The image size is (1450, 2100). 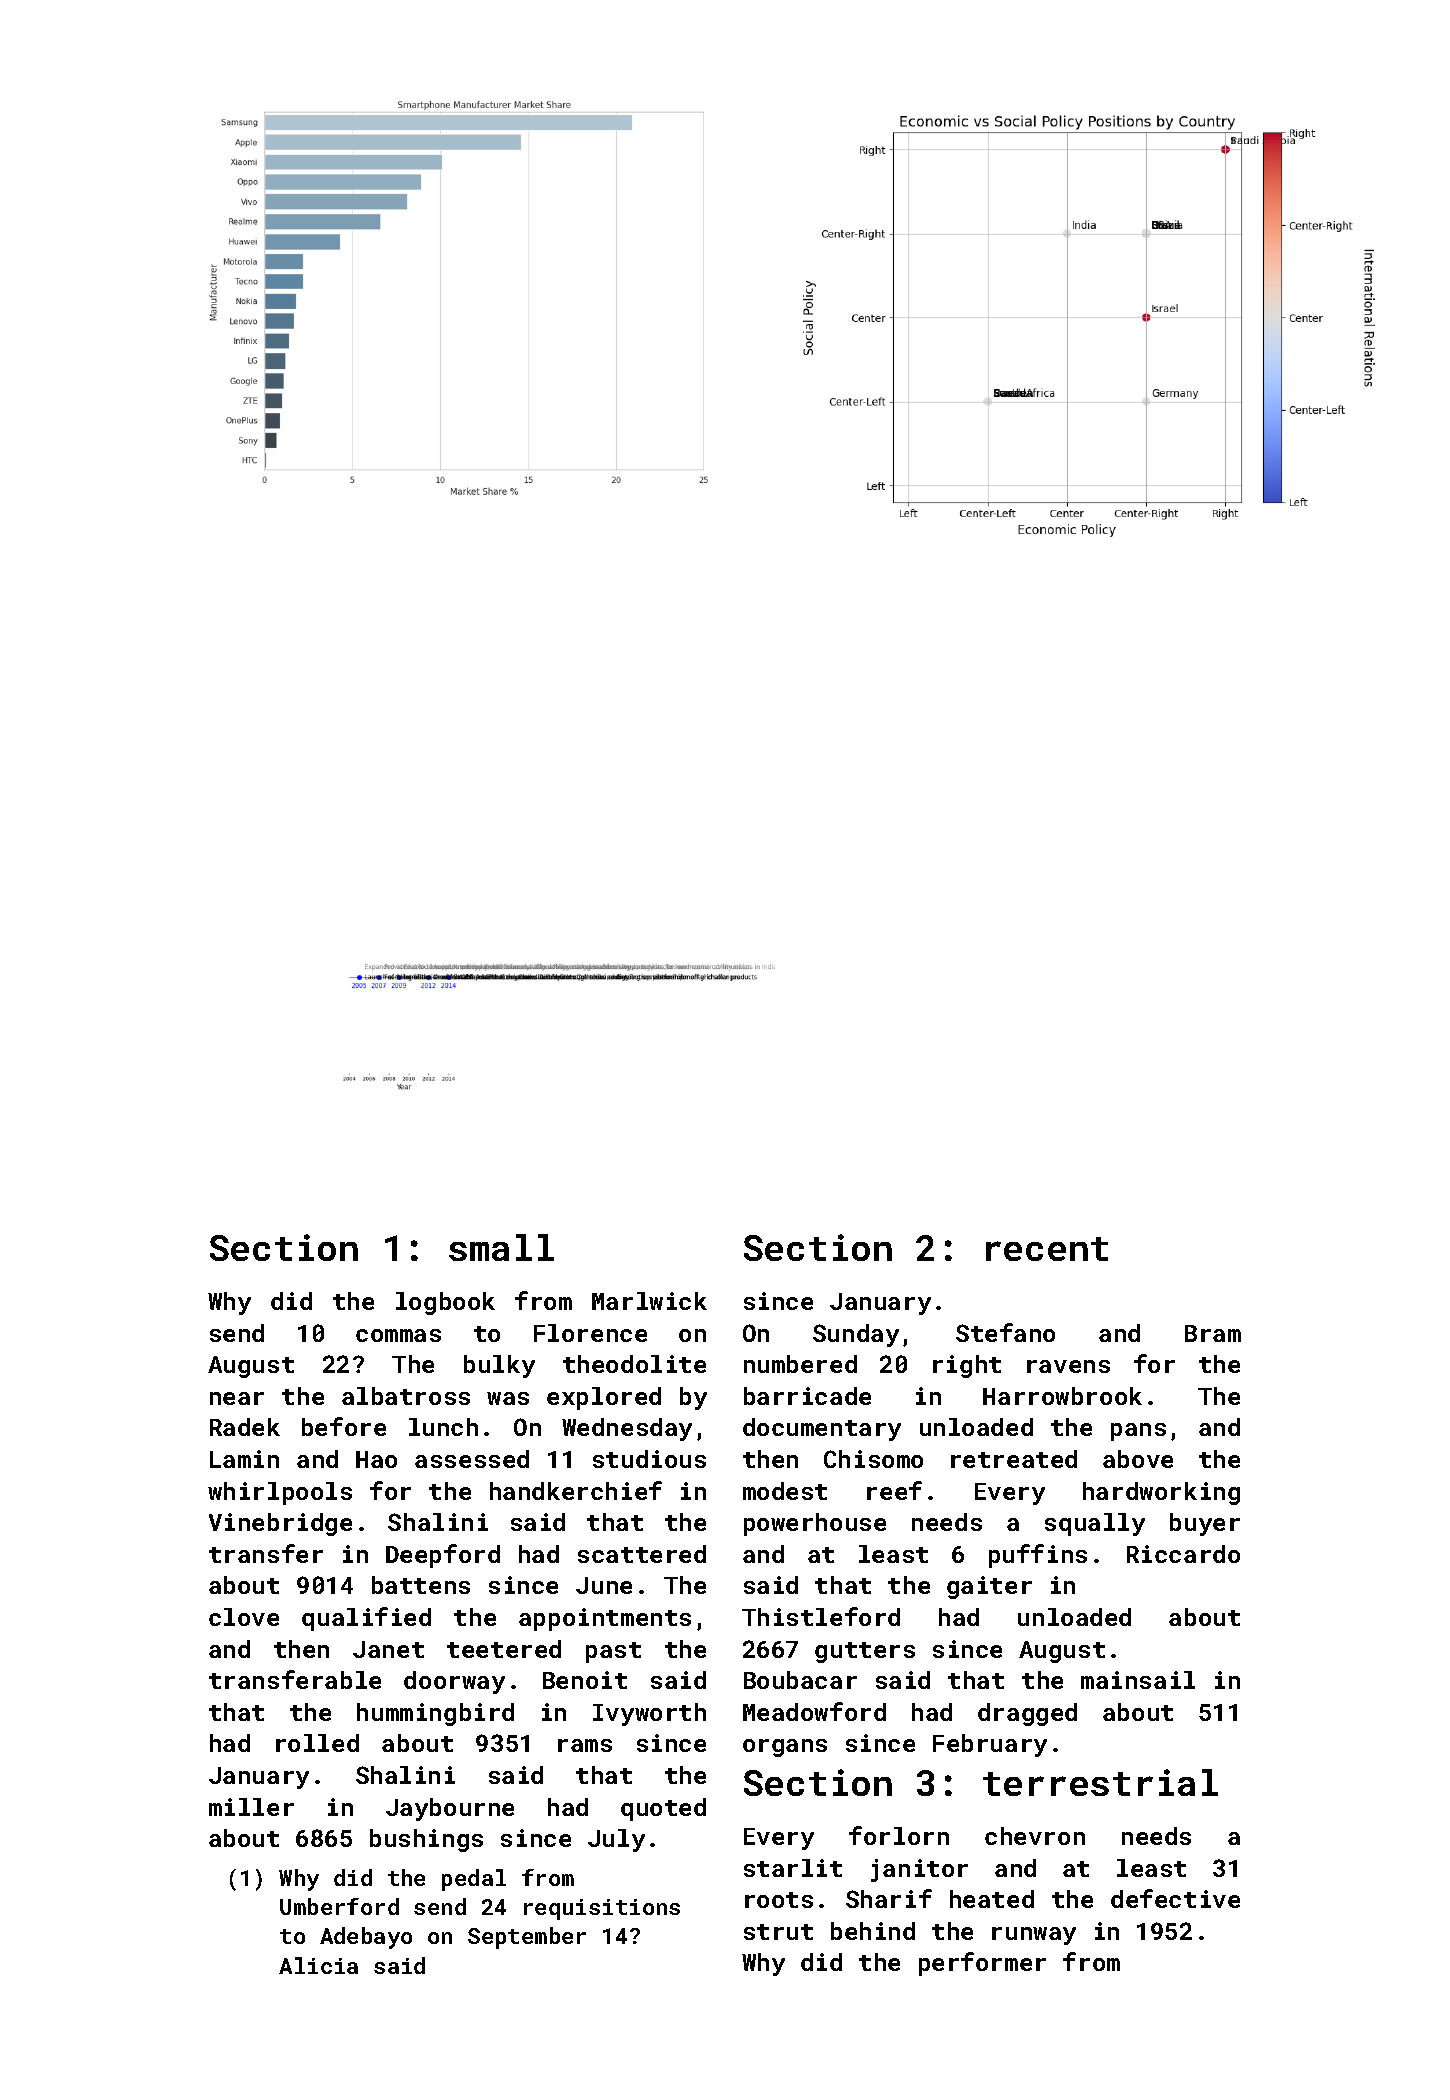 What do you see at coordinates (1047, 1249) in the document?
I see `recent` at bounding box center [1047, 1249].
